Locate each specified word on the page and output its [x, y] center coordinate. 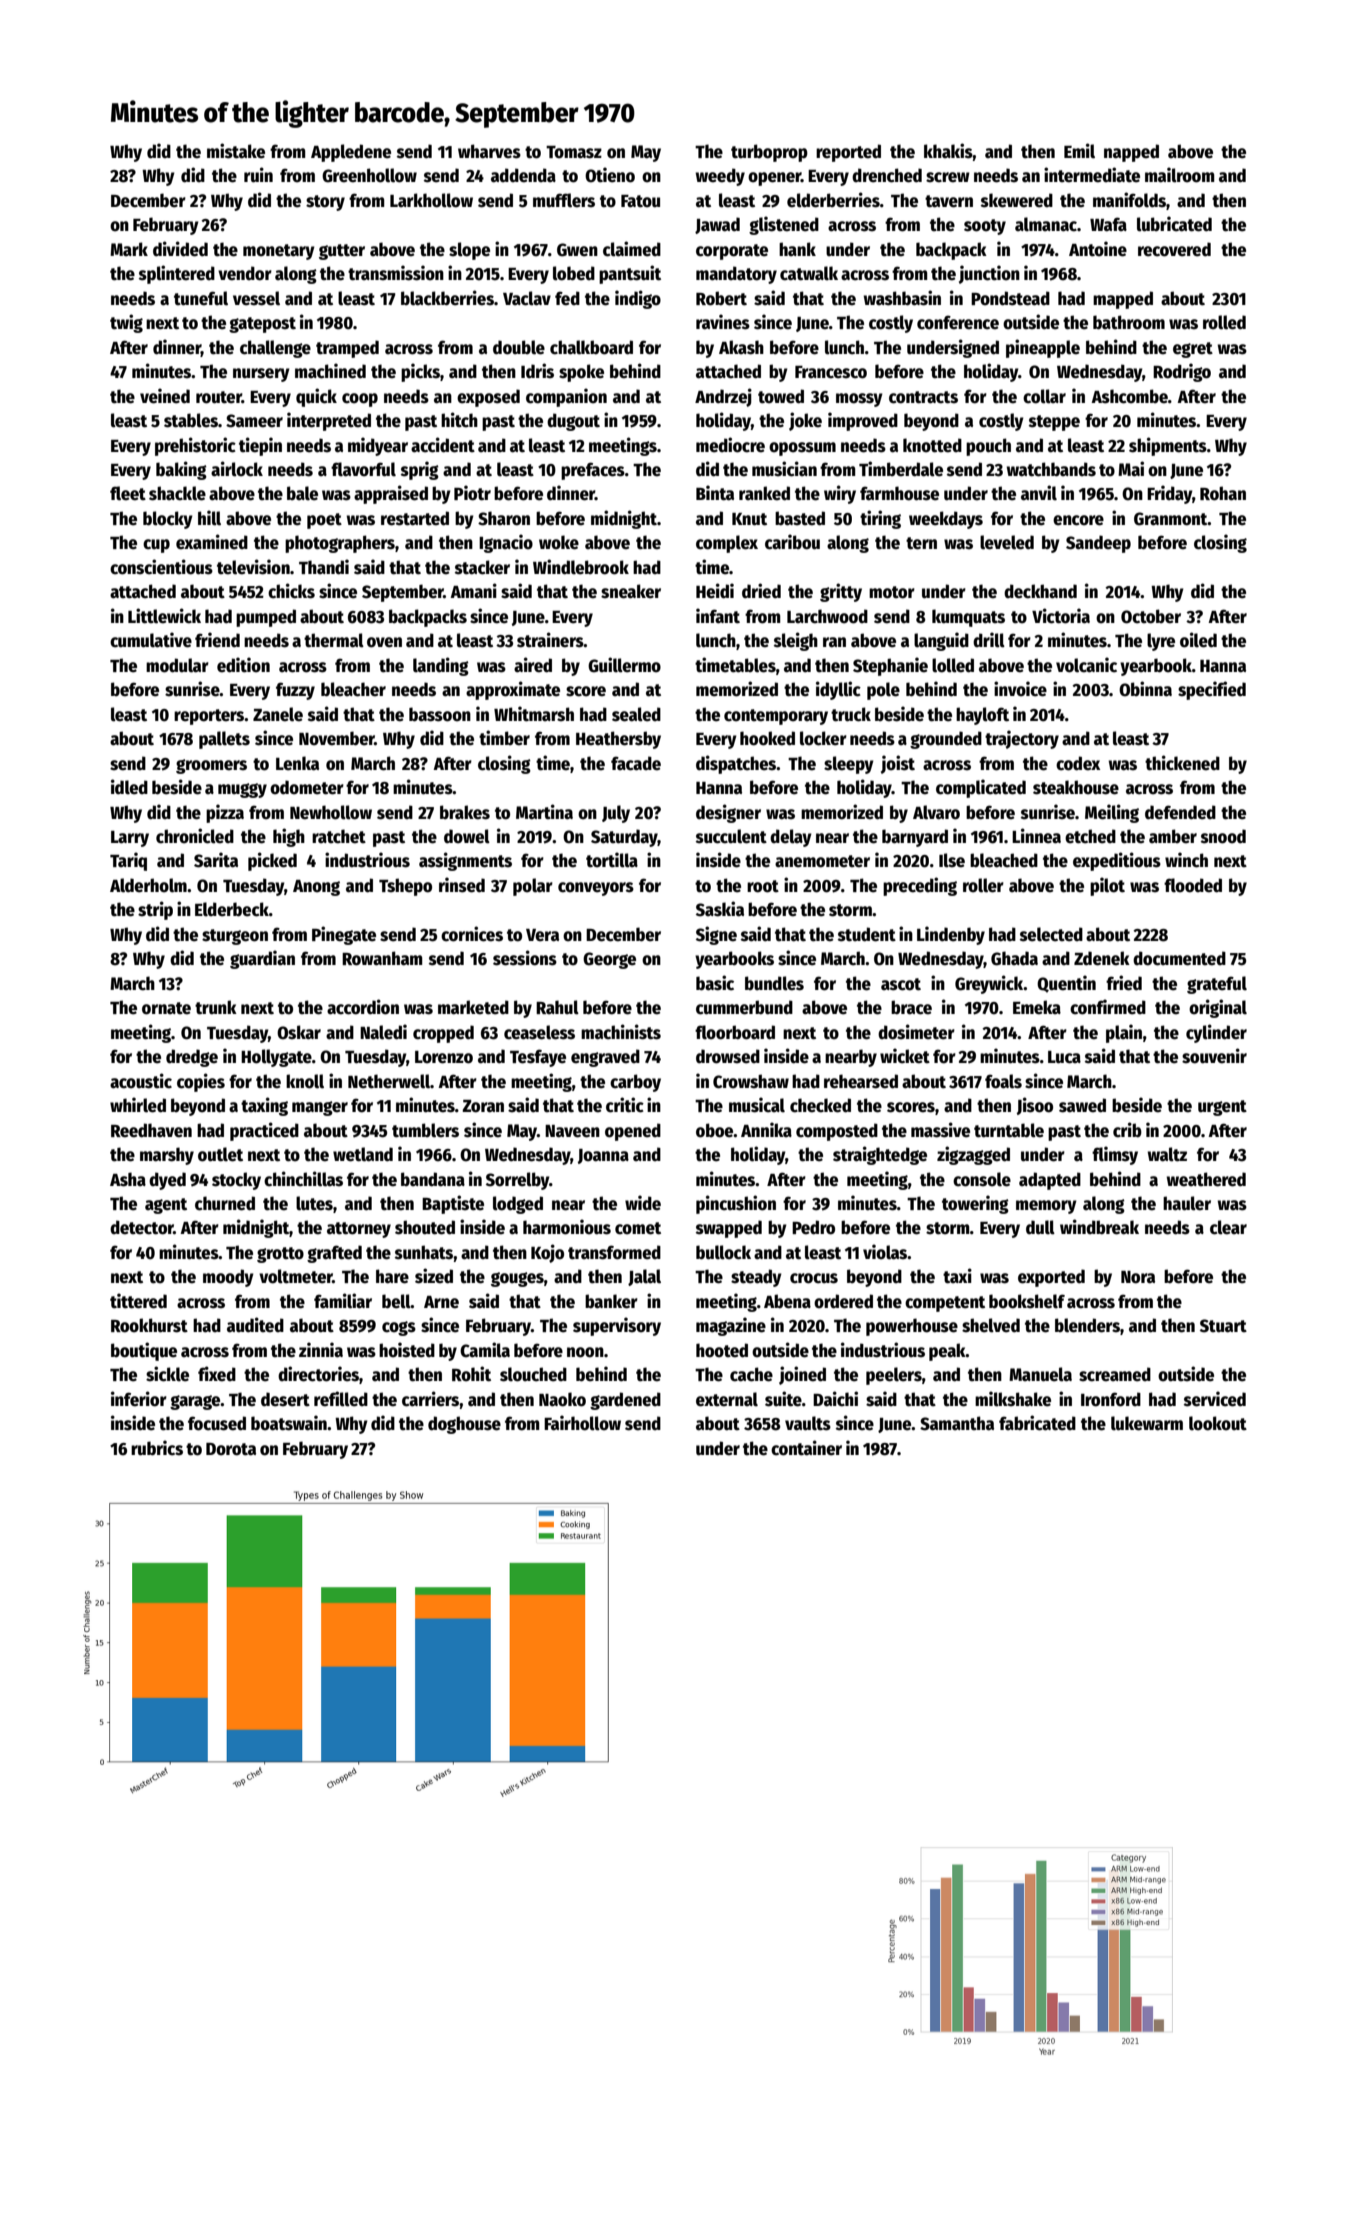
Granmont [1171, 519]
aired [533, 665]
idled [129, 787]
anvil [1039, 493]
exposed [488, 398]
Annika [766, 1129]
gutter [342, 252]
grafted [334, 1254]
